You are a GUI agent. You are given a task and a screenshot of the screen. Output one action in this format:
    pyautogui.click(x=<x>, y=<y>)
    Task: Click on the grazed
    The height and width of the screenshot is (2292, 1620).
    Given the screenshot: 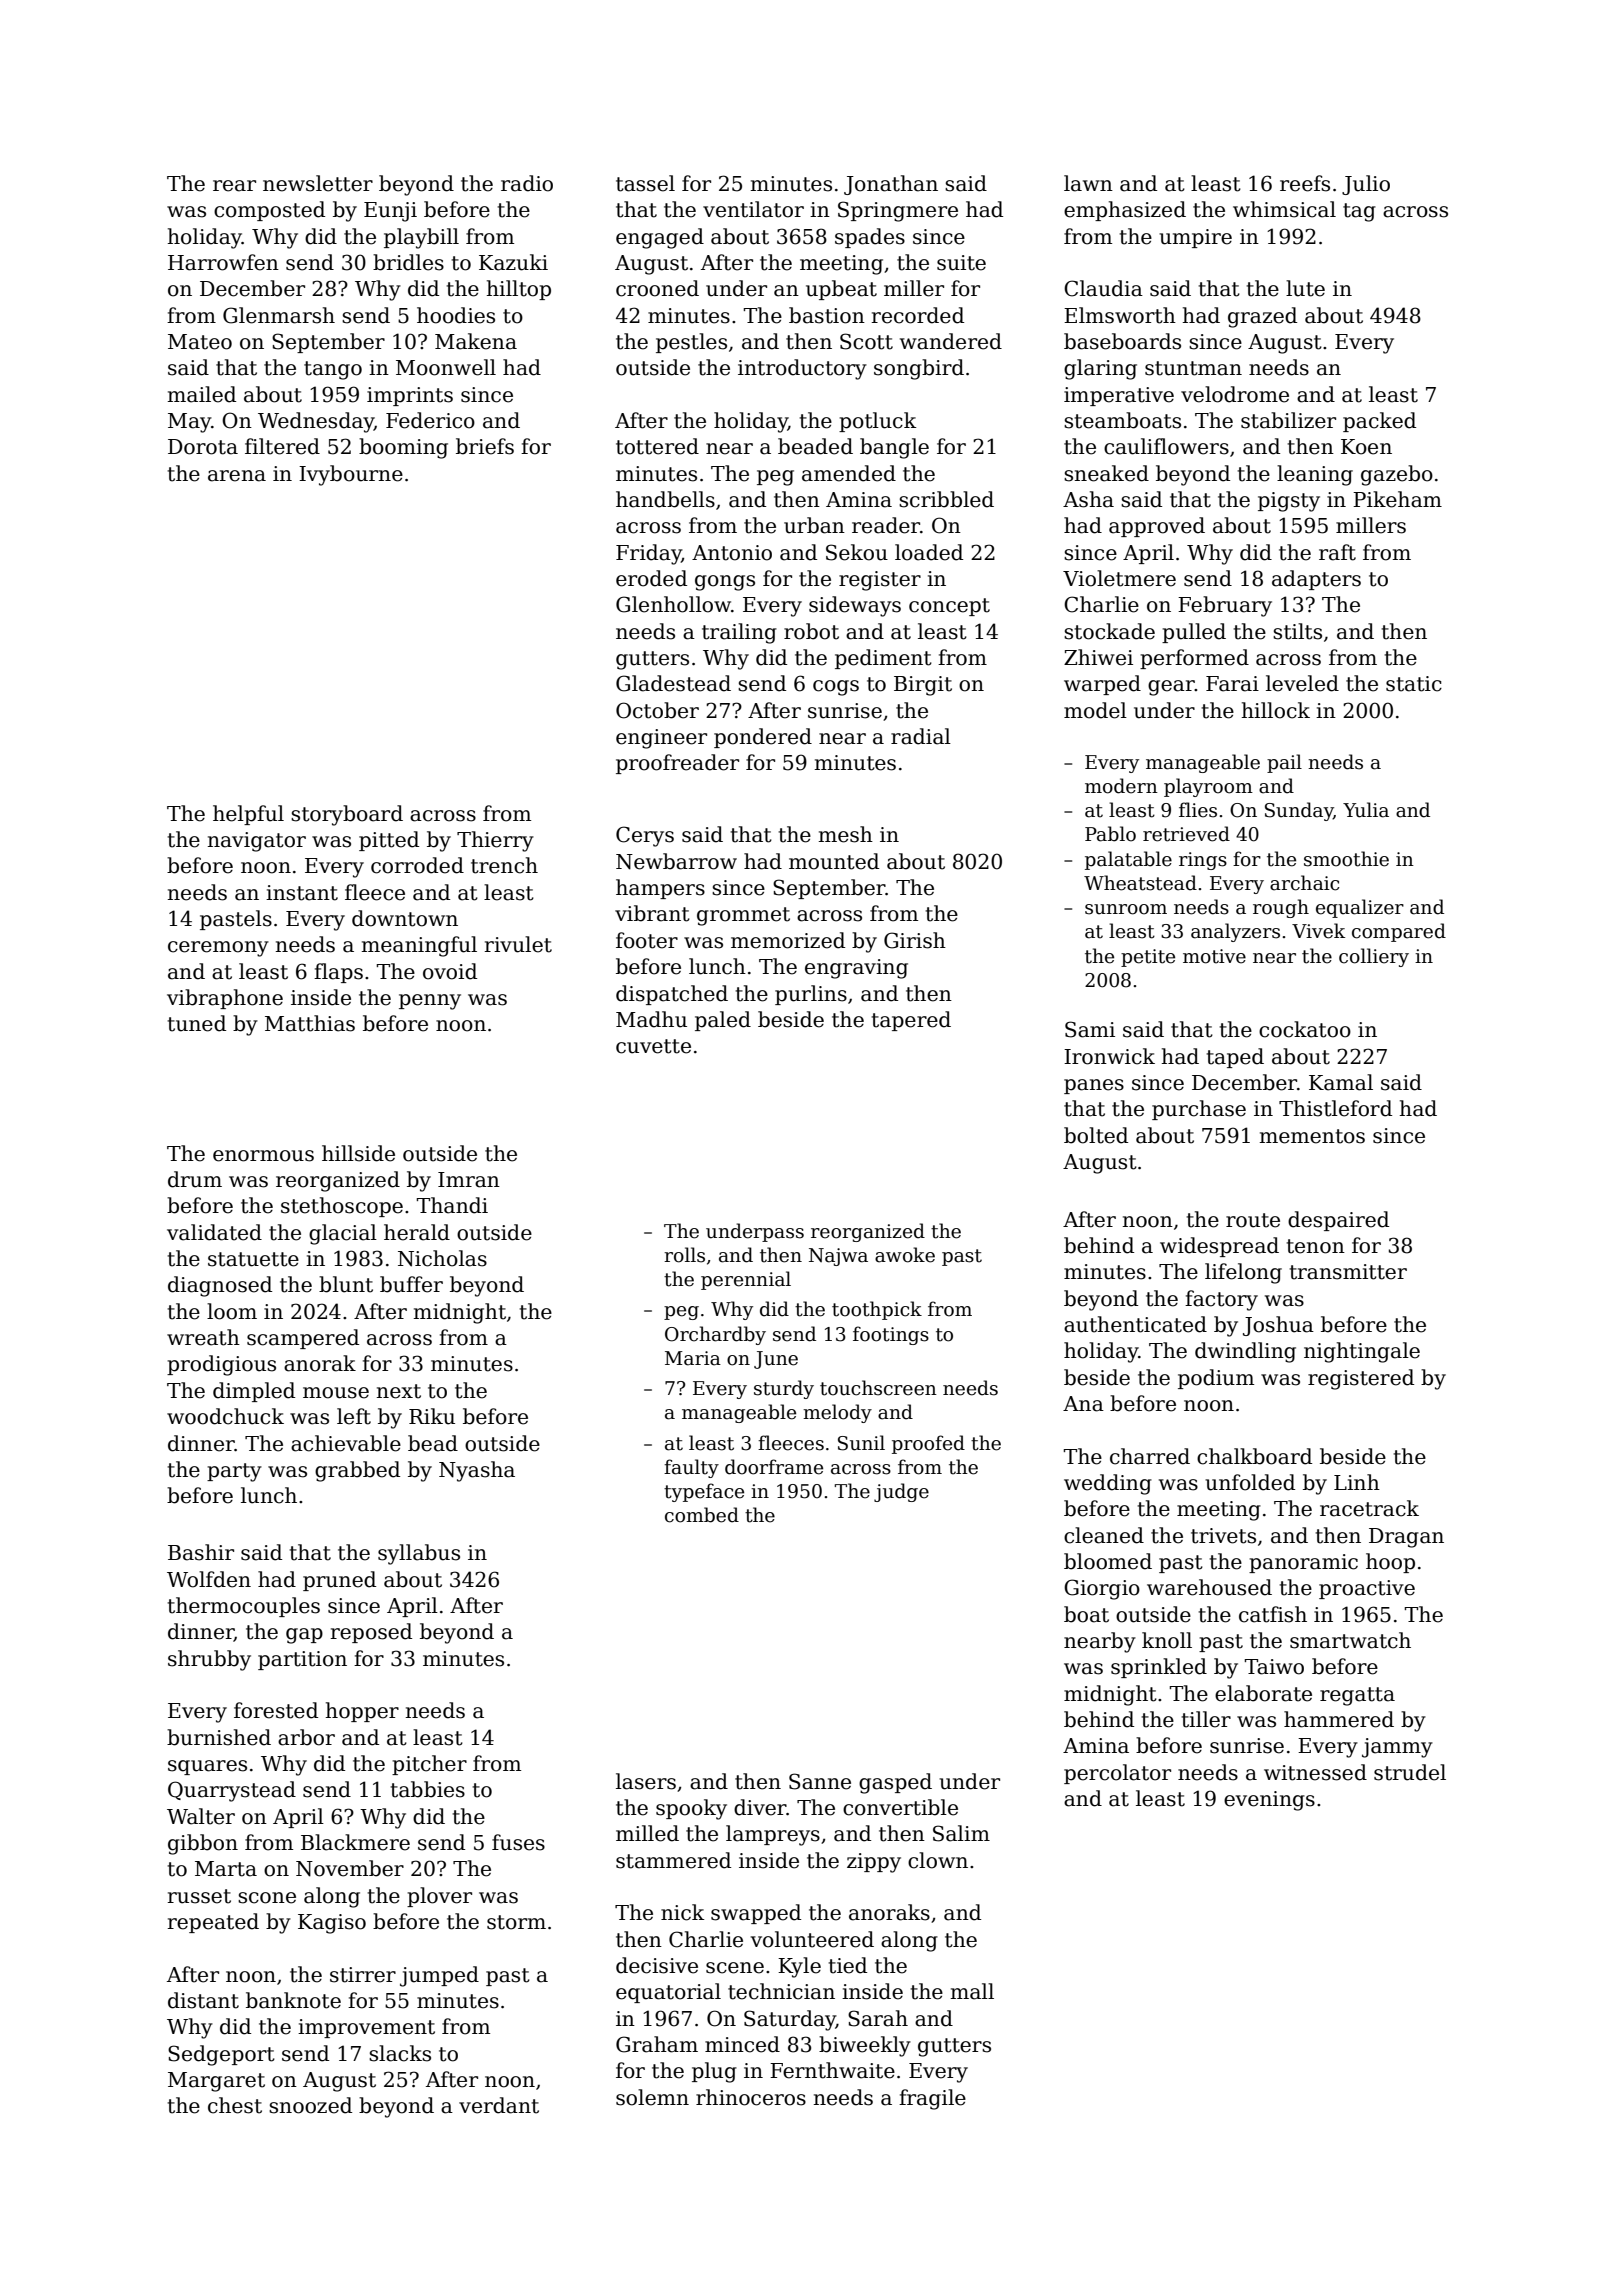 What is the action you would take?
    pyautogui.click(x=1262, y=317)
